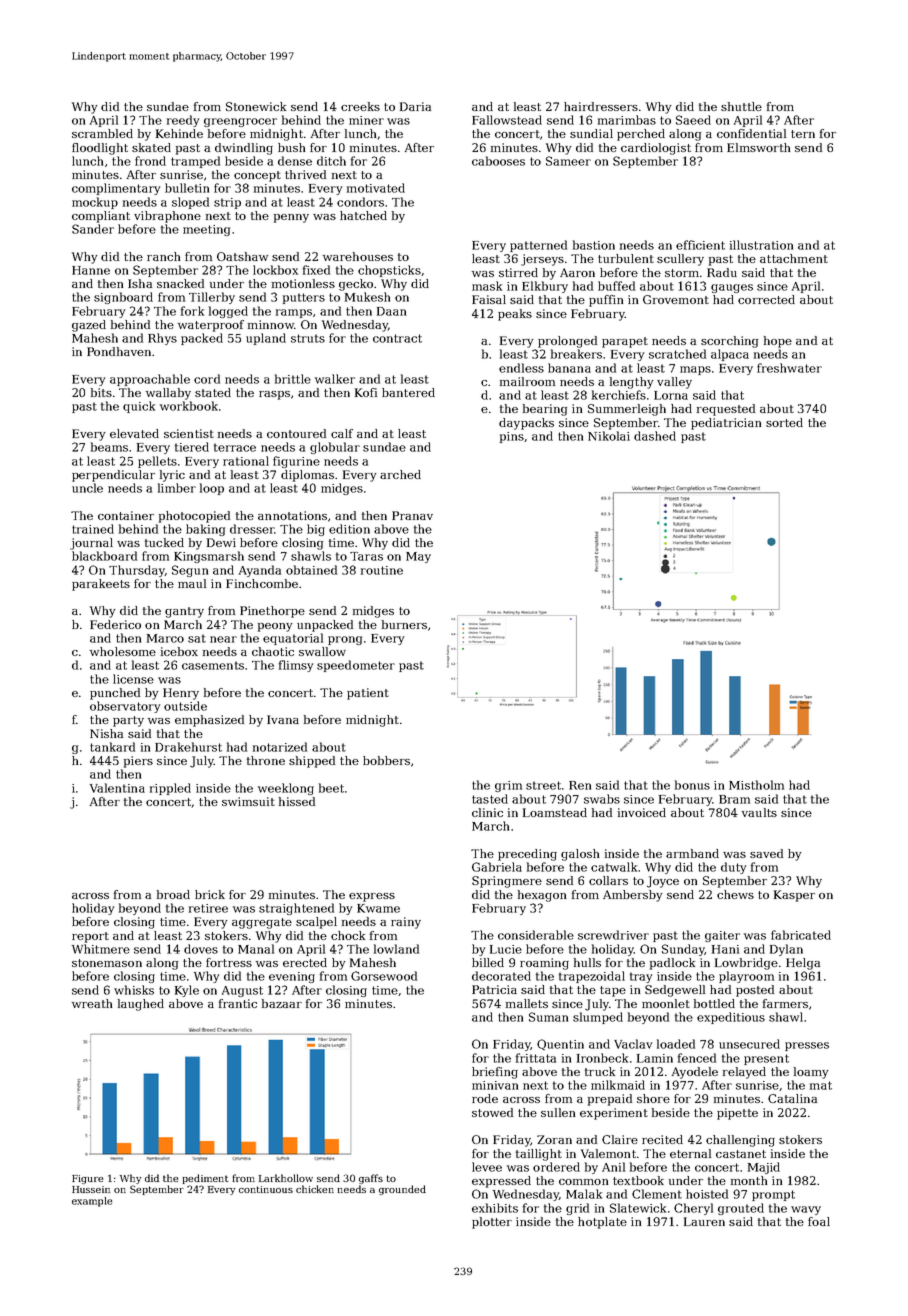 The height and width of the screenshot is (1316, 908). I want to click on catwalk, so click(614, 867).
